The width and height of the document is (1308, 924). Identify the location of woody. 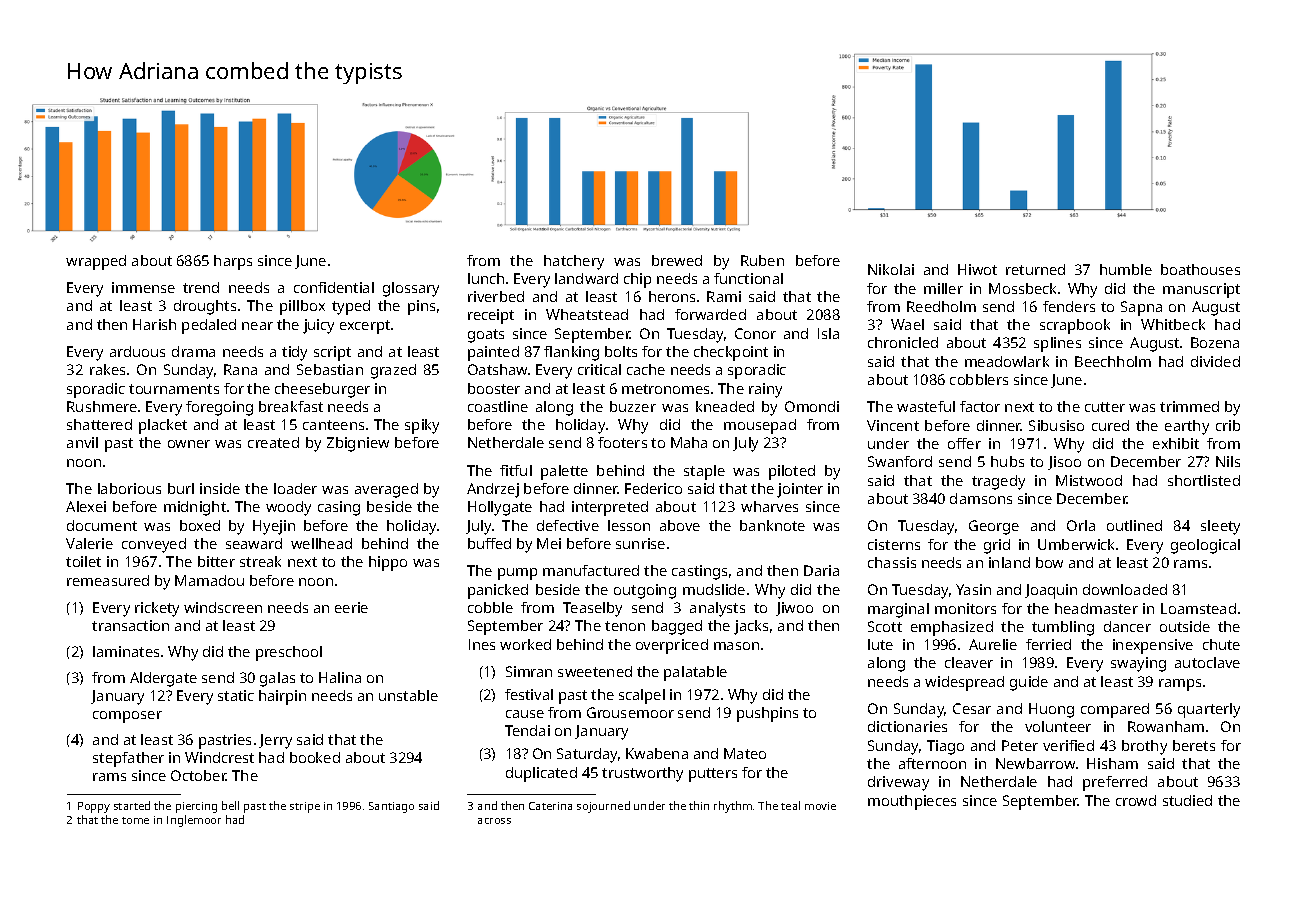
(288, 508).
